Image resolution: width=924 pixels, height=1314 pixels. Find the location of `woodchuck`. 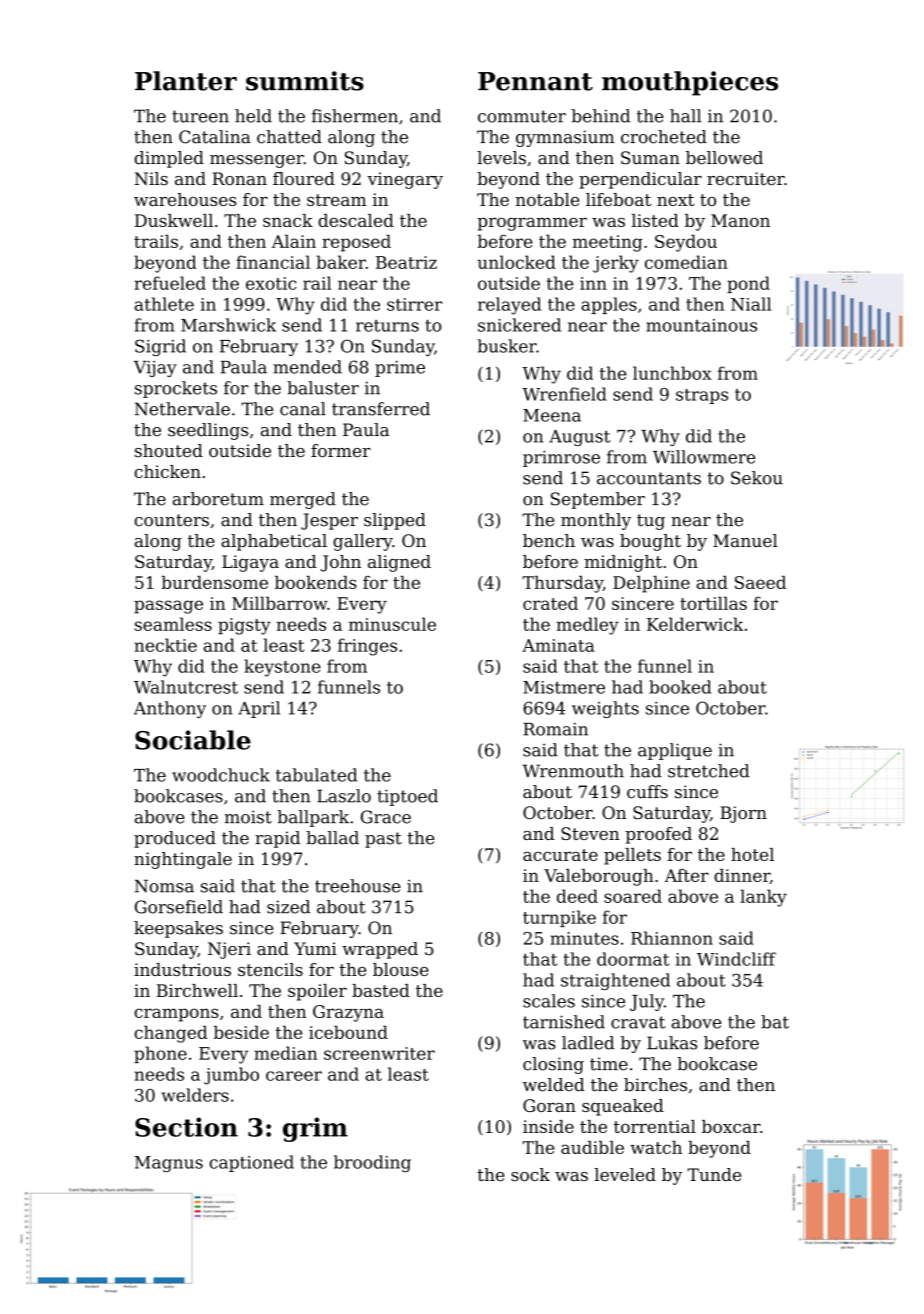

woodchuck is located at coordinates (221, 775).
